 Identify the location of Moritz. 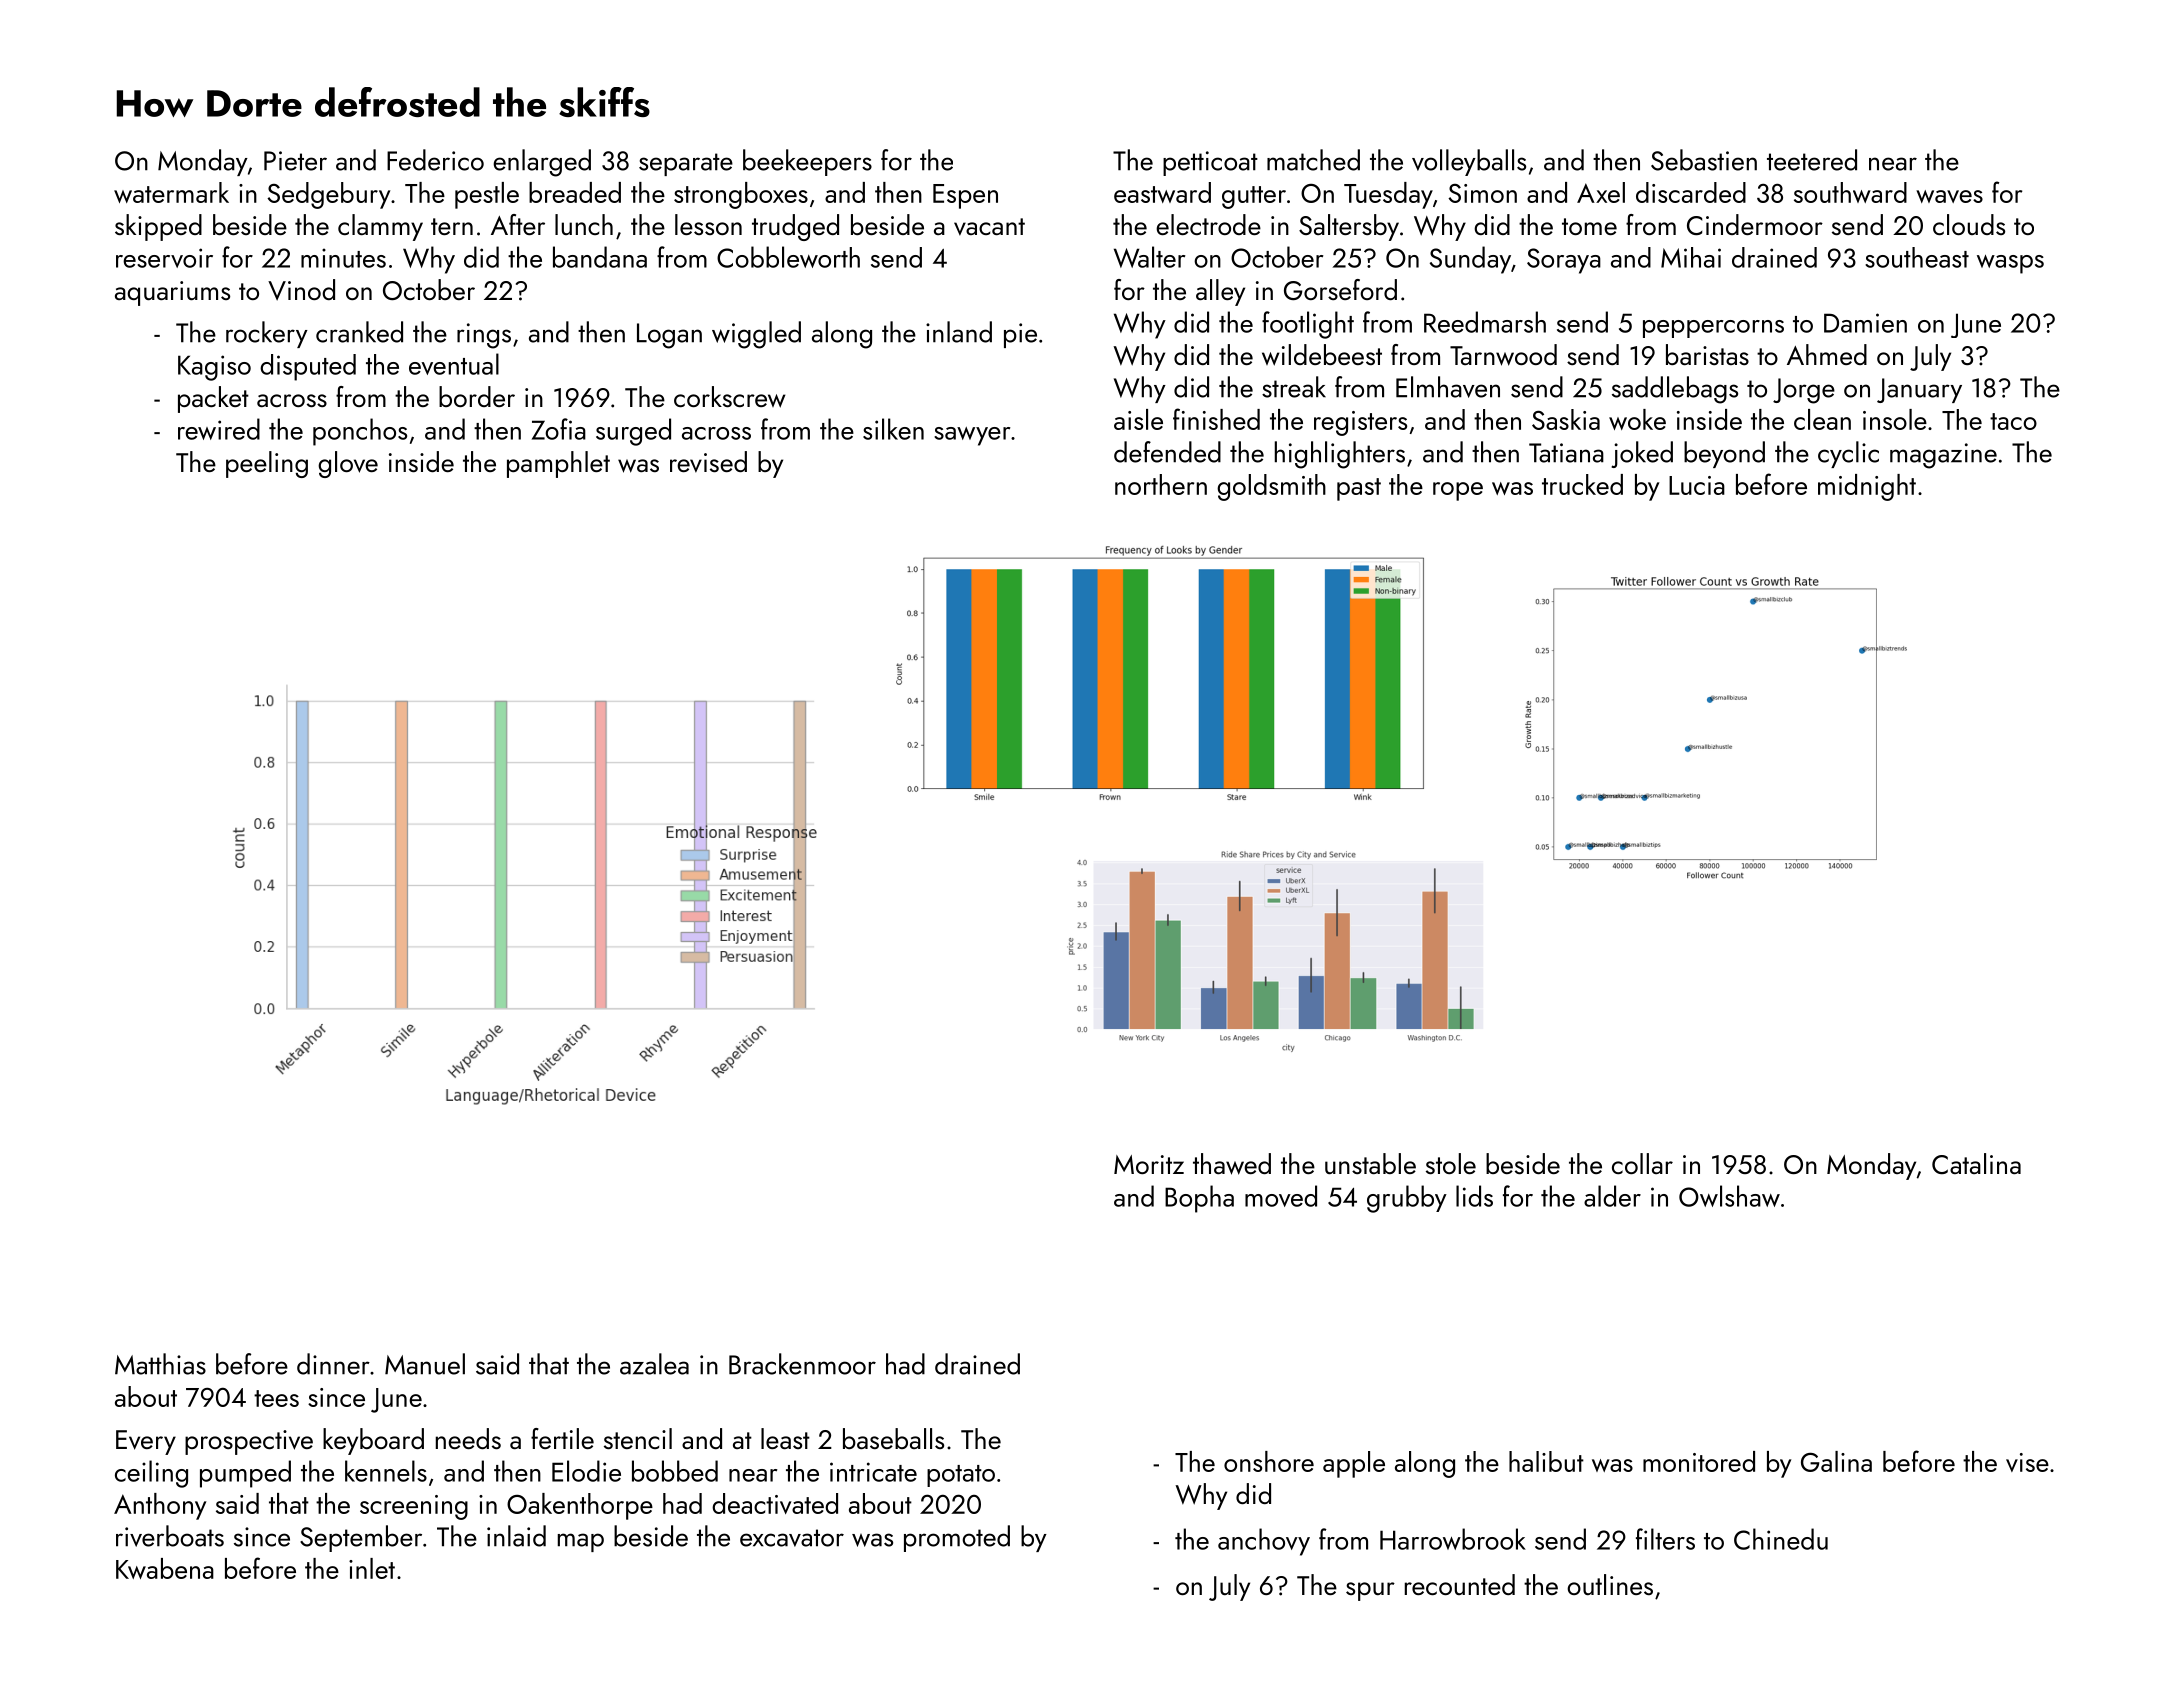
(1149, 1164).
